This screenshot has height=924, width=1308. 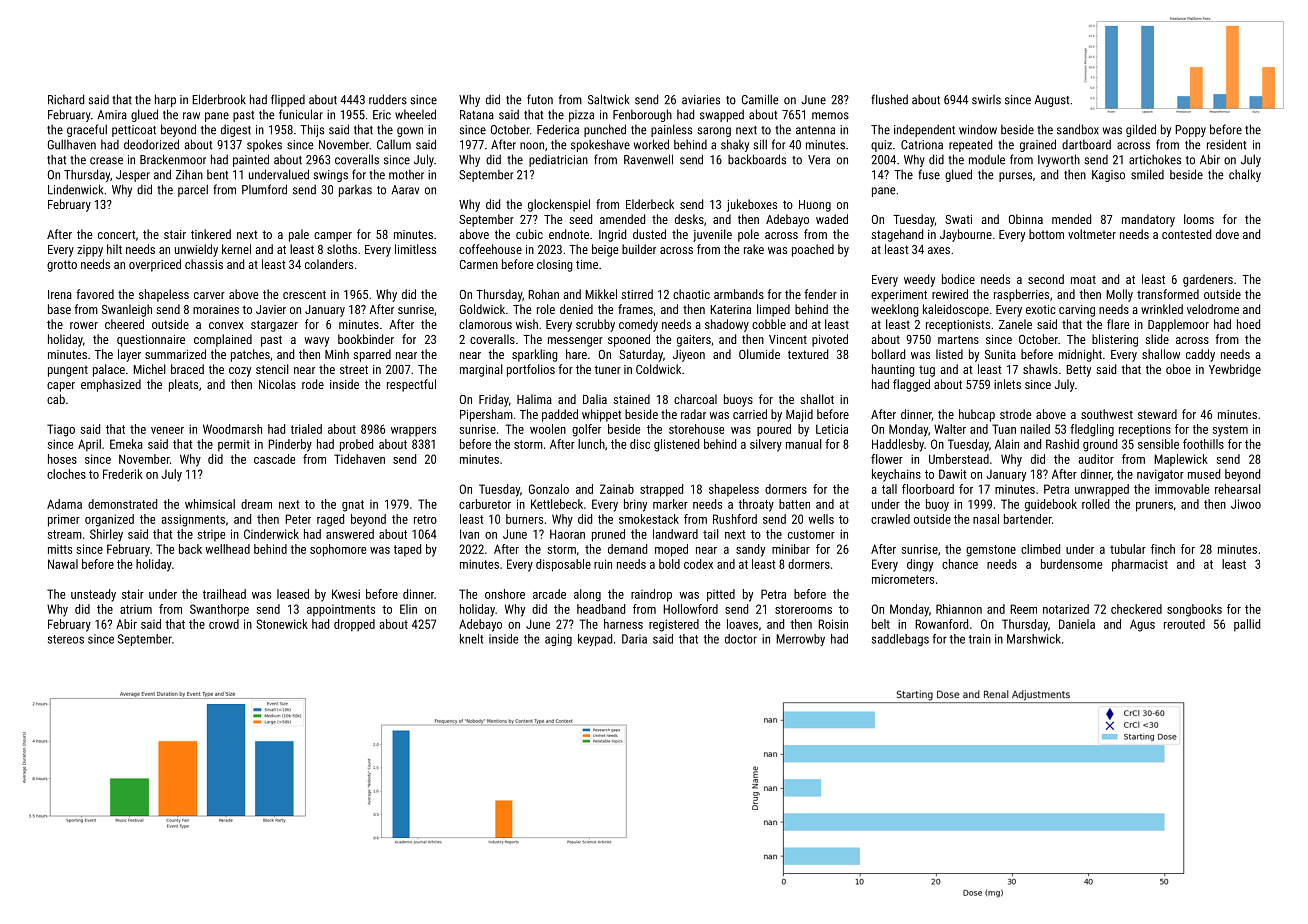 What do you see at coordinates (587, 264) in the screenshot?
I see `time` at bounding box center [587, 264].
